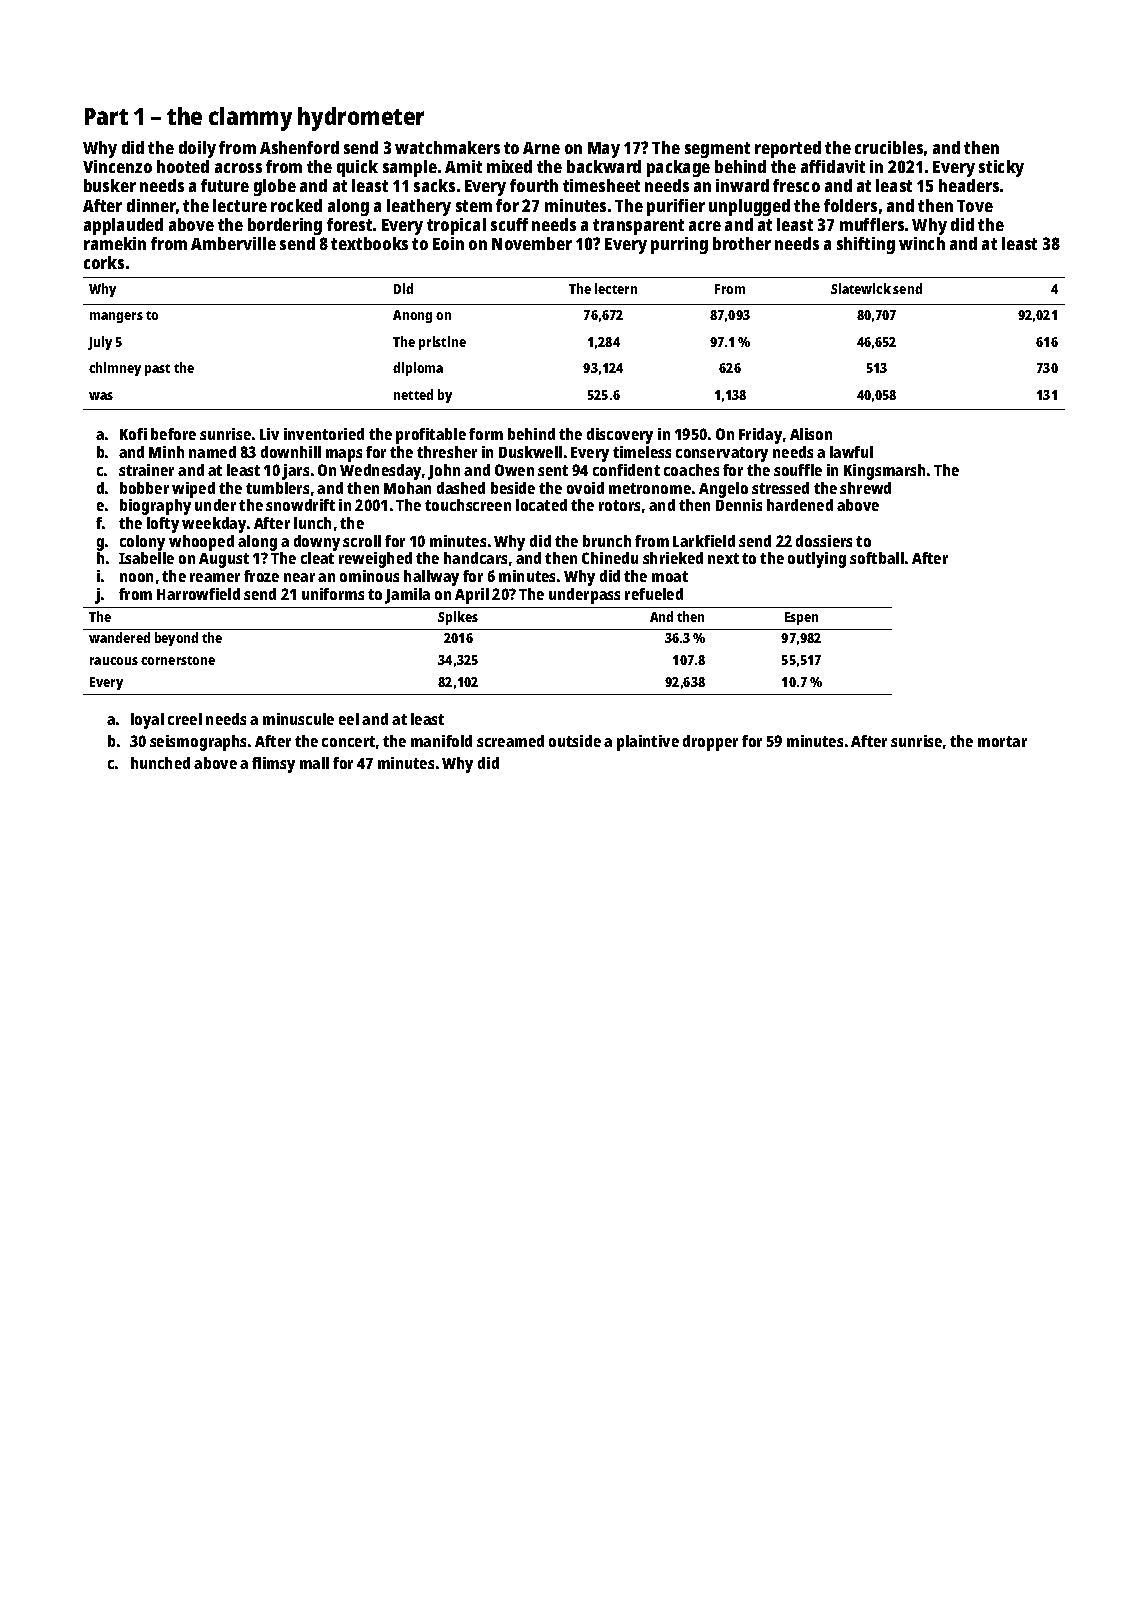 The width and height of the image is (1148, 1623). Describe the element at coordinates (801, 618) in the image. I see `Espen` at that location.
